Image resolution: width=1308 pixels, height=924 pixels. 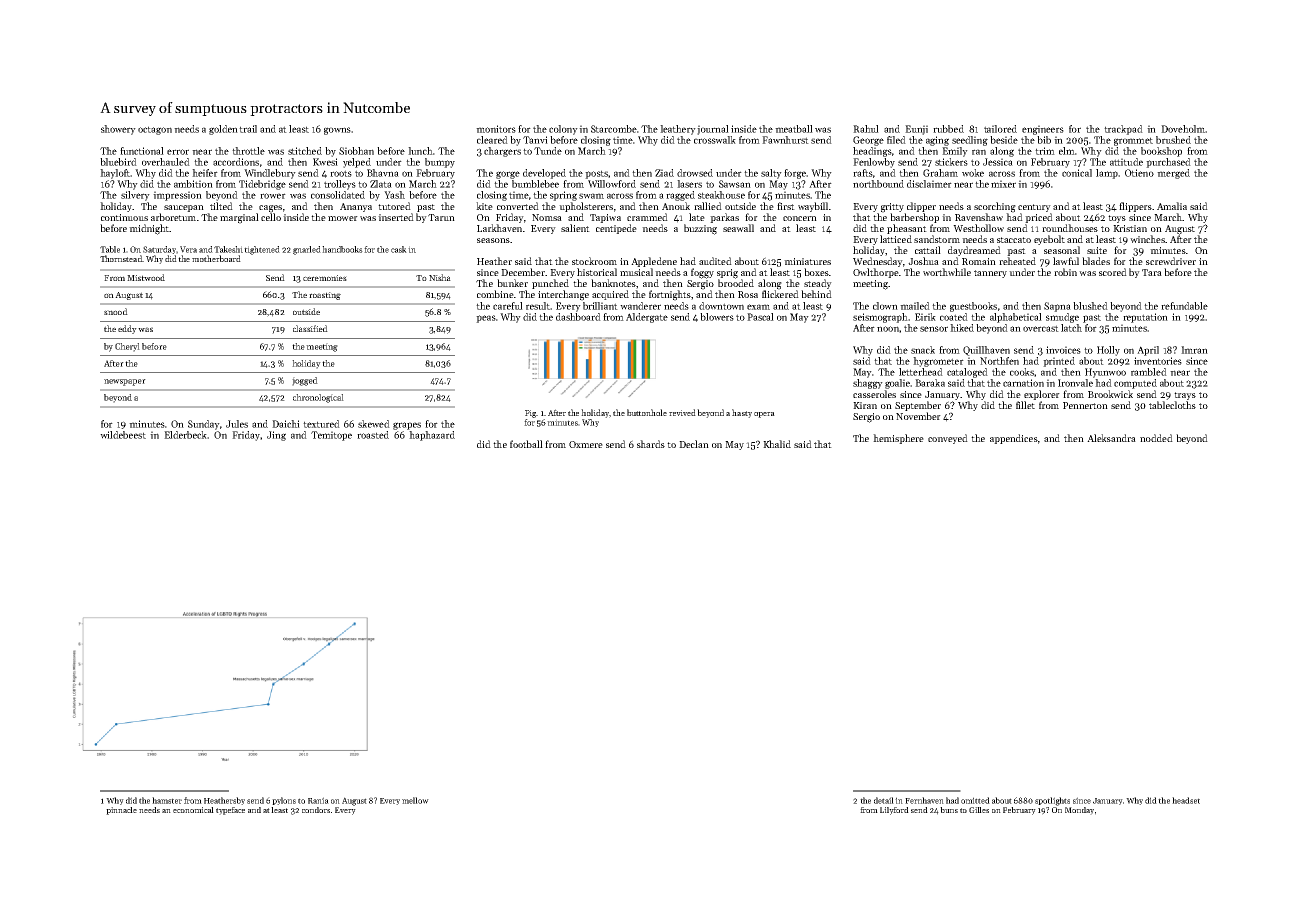 What do you see at coordinates (155, 130) in the document?
I see `octagon` at bounding box center [155, 130].
